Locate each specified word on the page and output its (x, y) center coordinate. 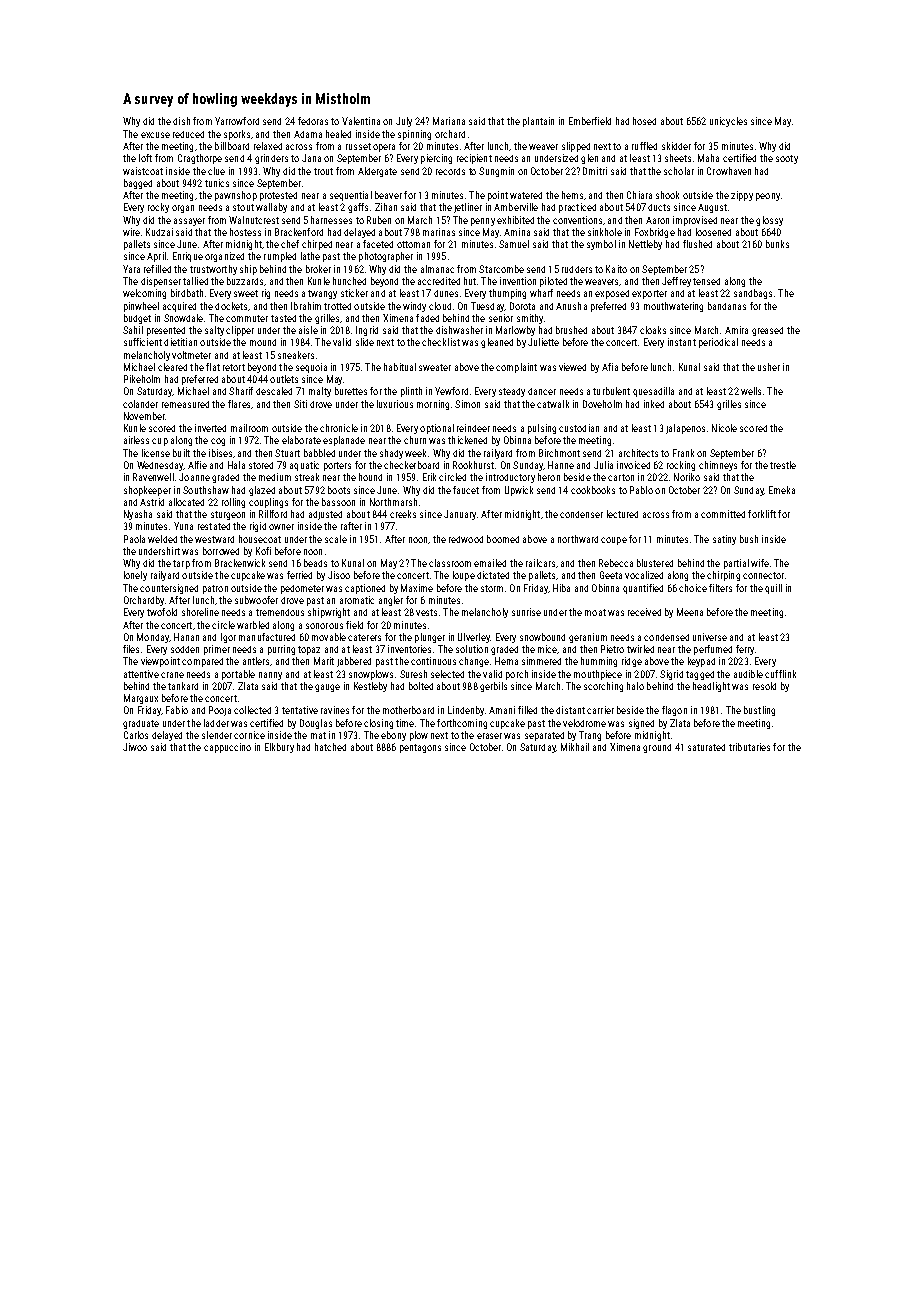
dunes (446, 293)
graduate (141, 724)
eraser (489, 736)
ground (657, 748)
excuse (155, 135)
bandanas (727, 306)
